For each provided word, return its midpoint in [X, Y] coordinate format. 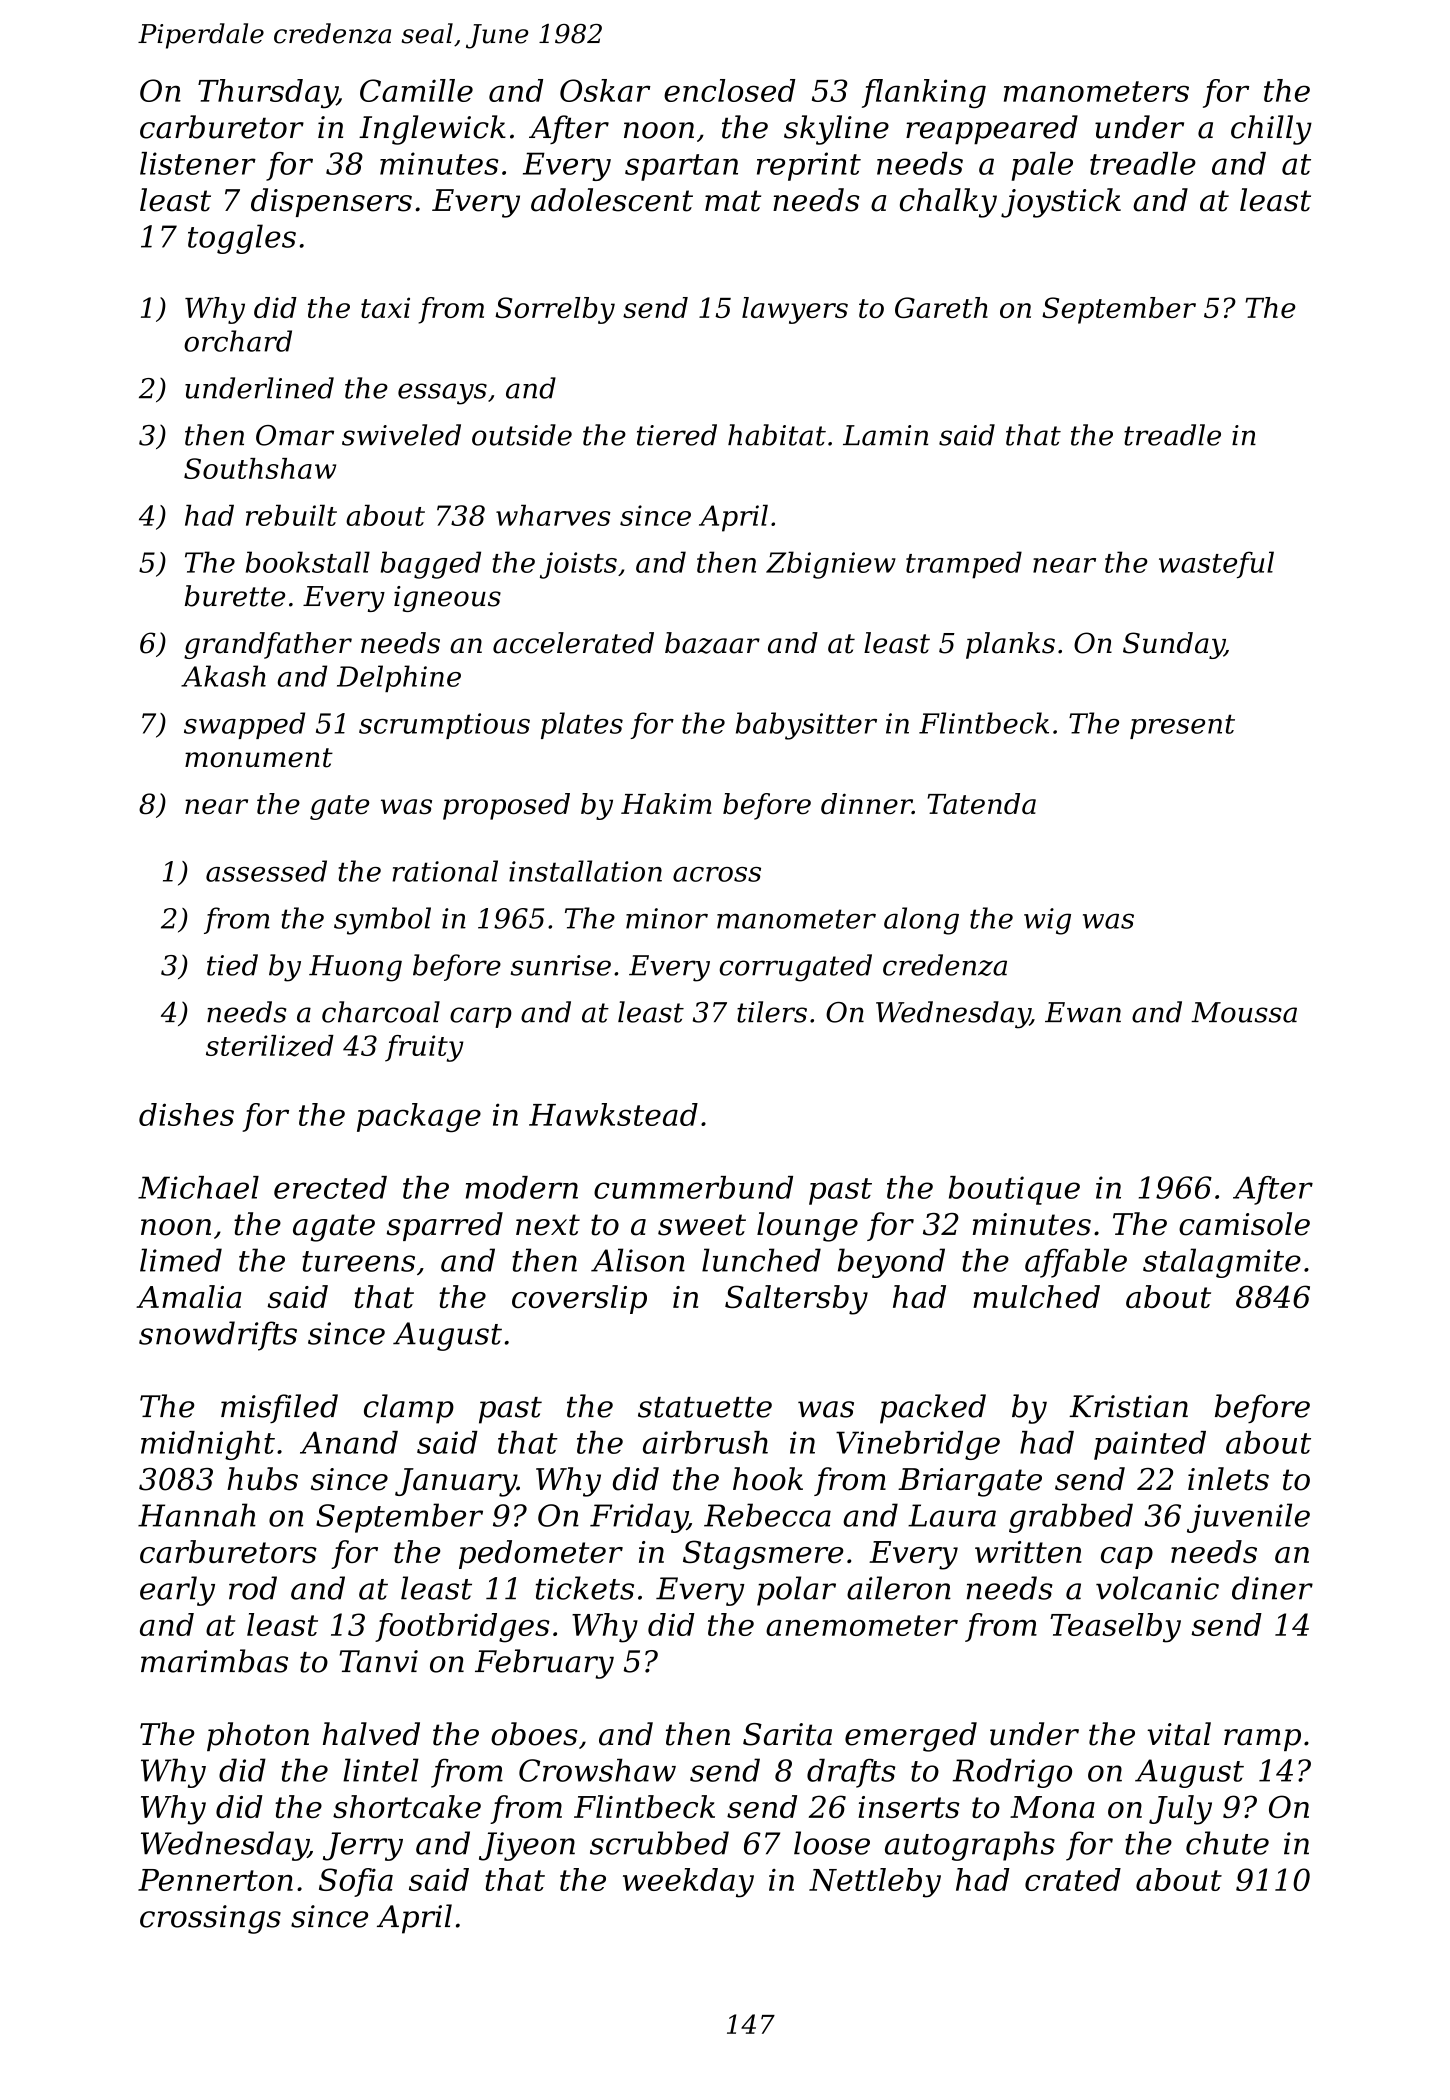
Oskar [605, 90]
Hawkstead [613, 1114]
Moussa [1244, 1012]
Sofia [356, 1882]
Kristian [1128, 1406]
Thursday [267, 94]
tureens [358, 1261]
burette [235, 596]
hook [768, 1479]
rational [445, 871]
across [717, 874]
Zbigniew [831, 565]
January [456, 1482]
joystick [1061, 203]
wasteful [1216, 564]
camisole [1244, 1224]
